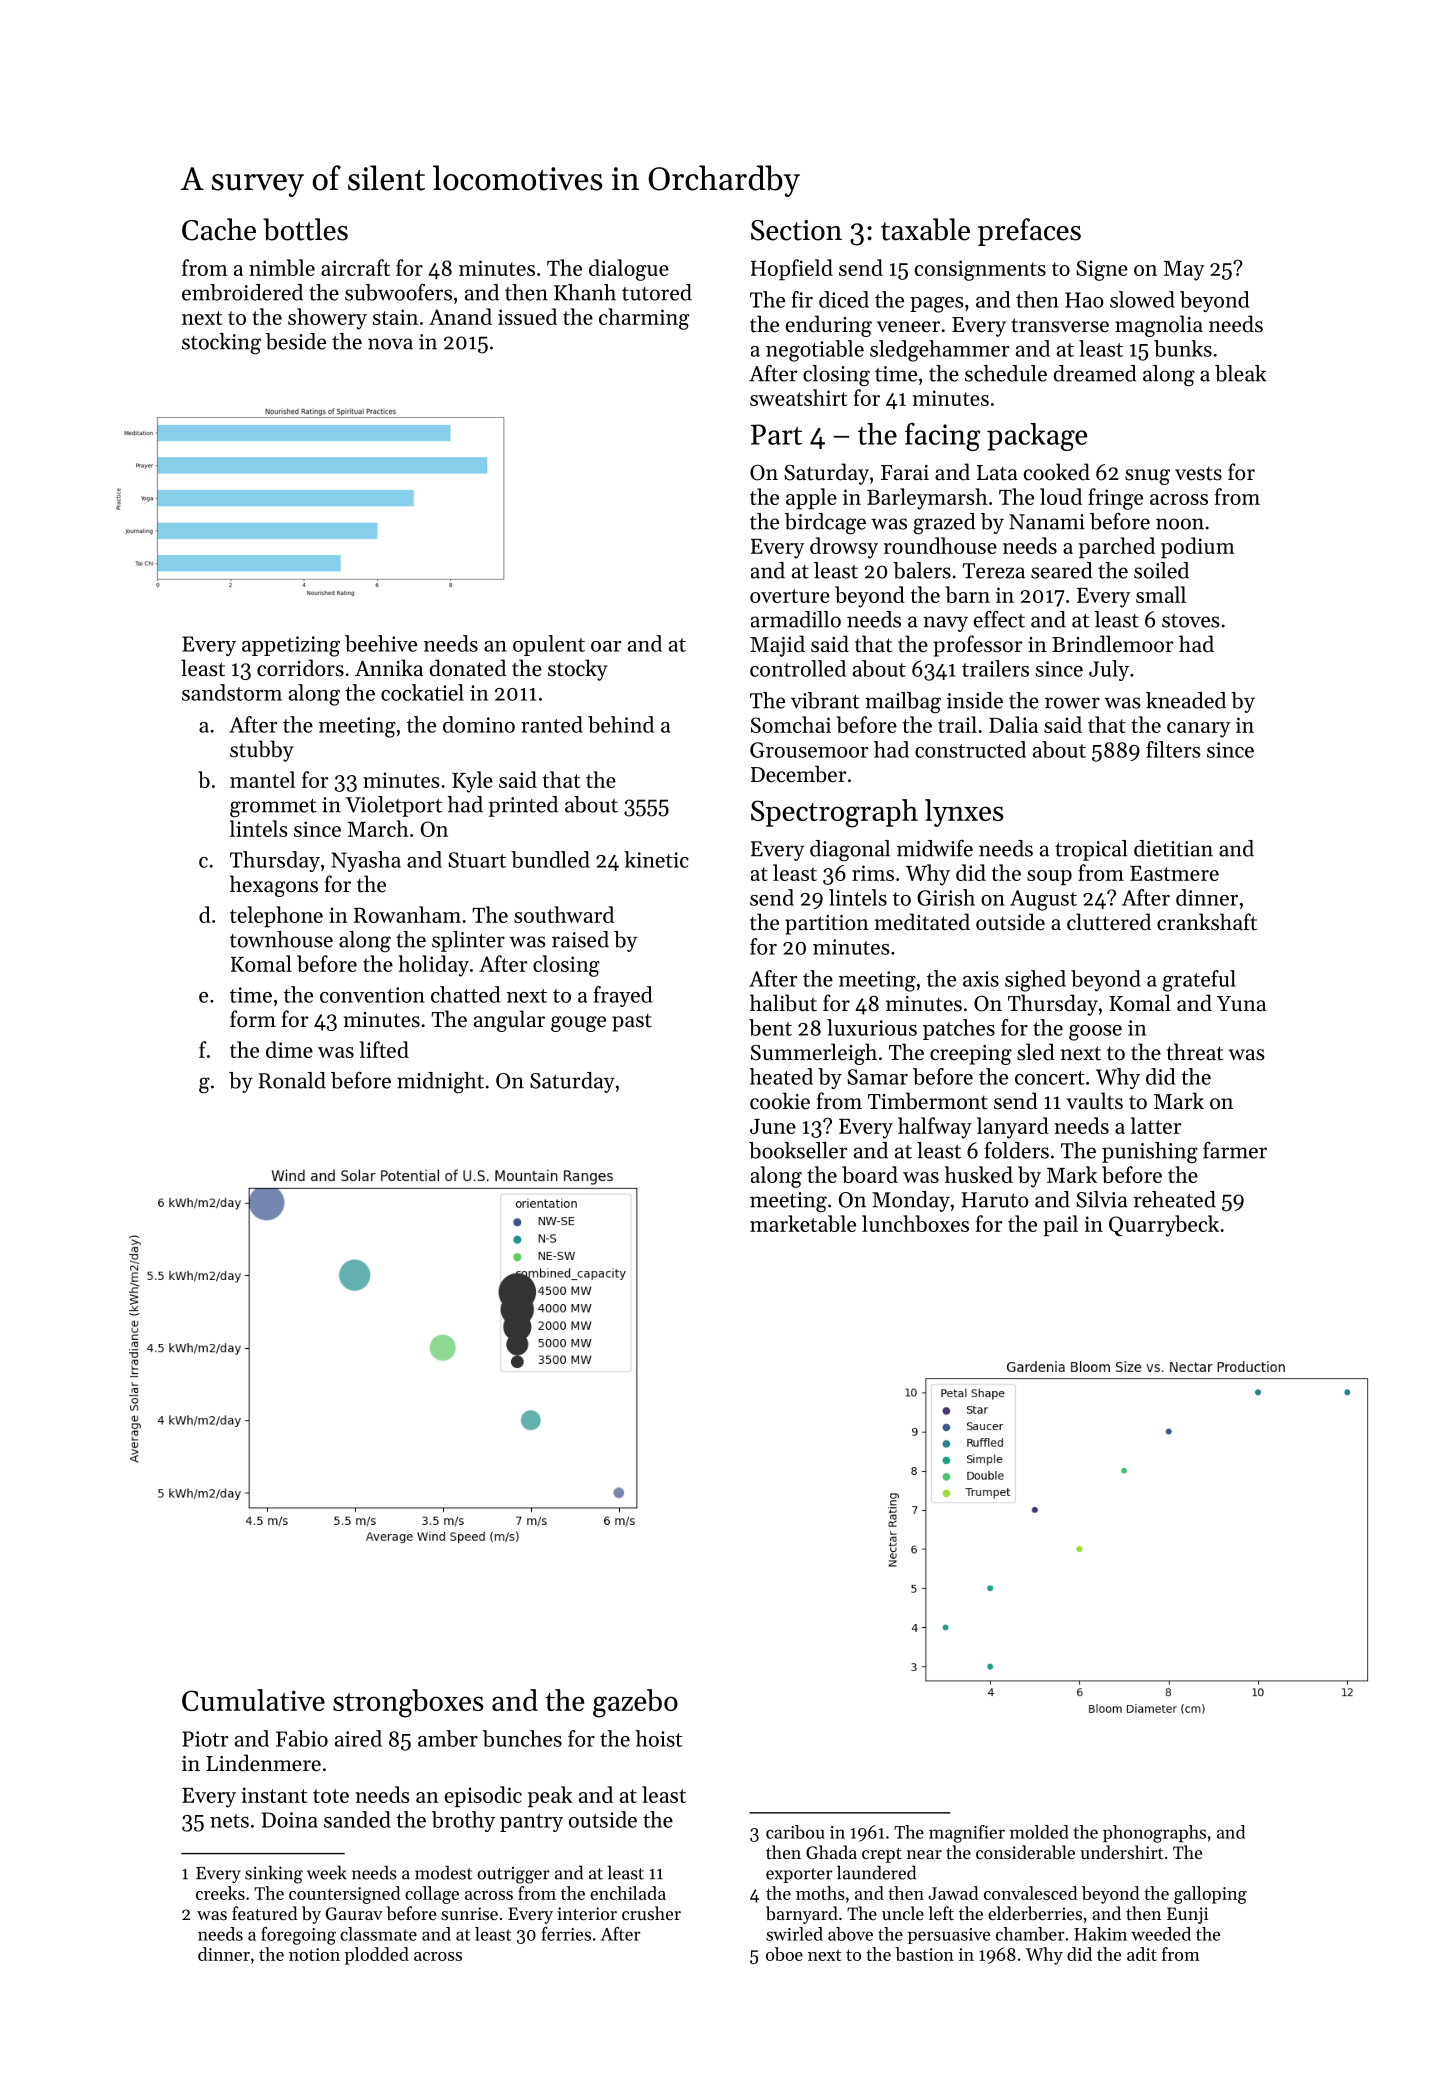  Describe the element at coordinates (253, 1700) in the screenshot. I see `Cumulative` at that location.
